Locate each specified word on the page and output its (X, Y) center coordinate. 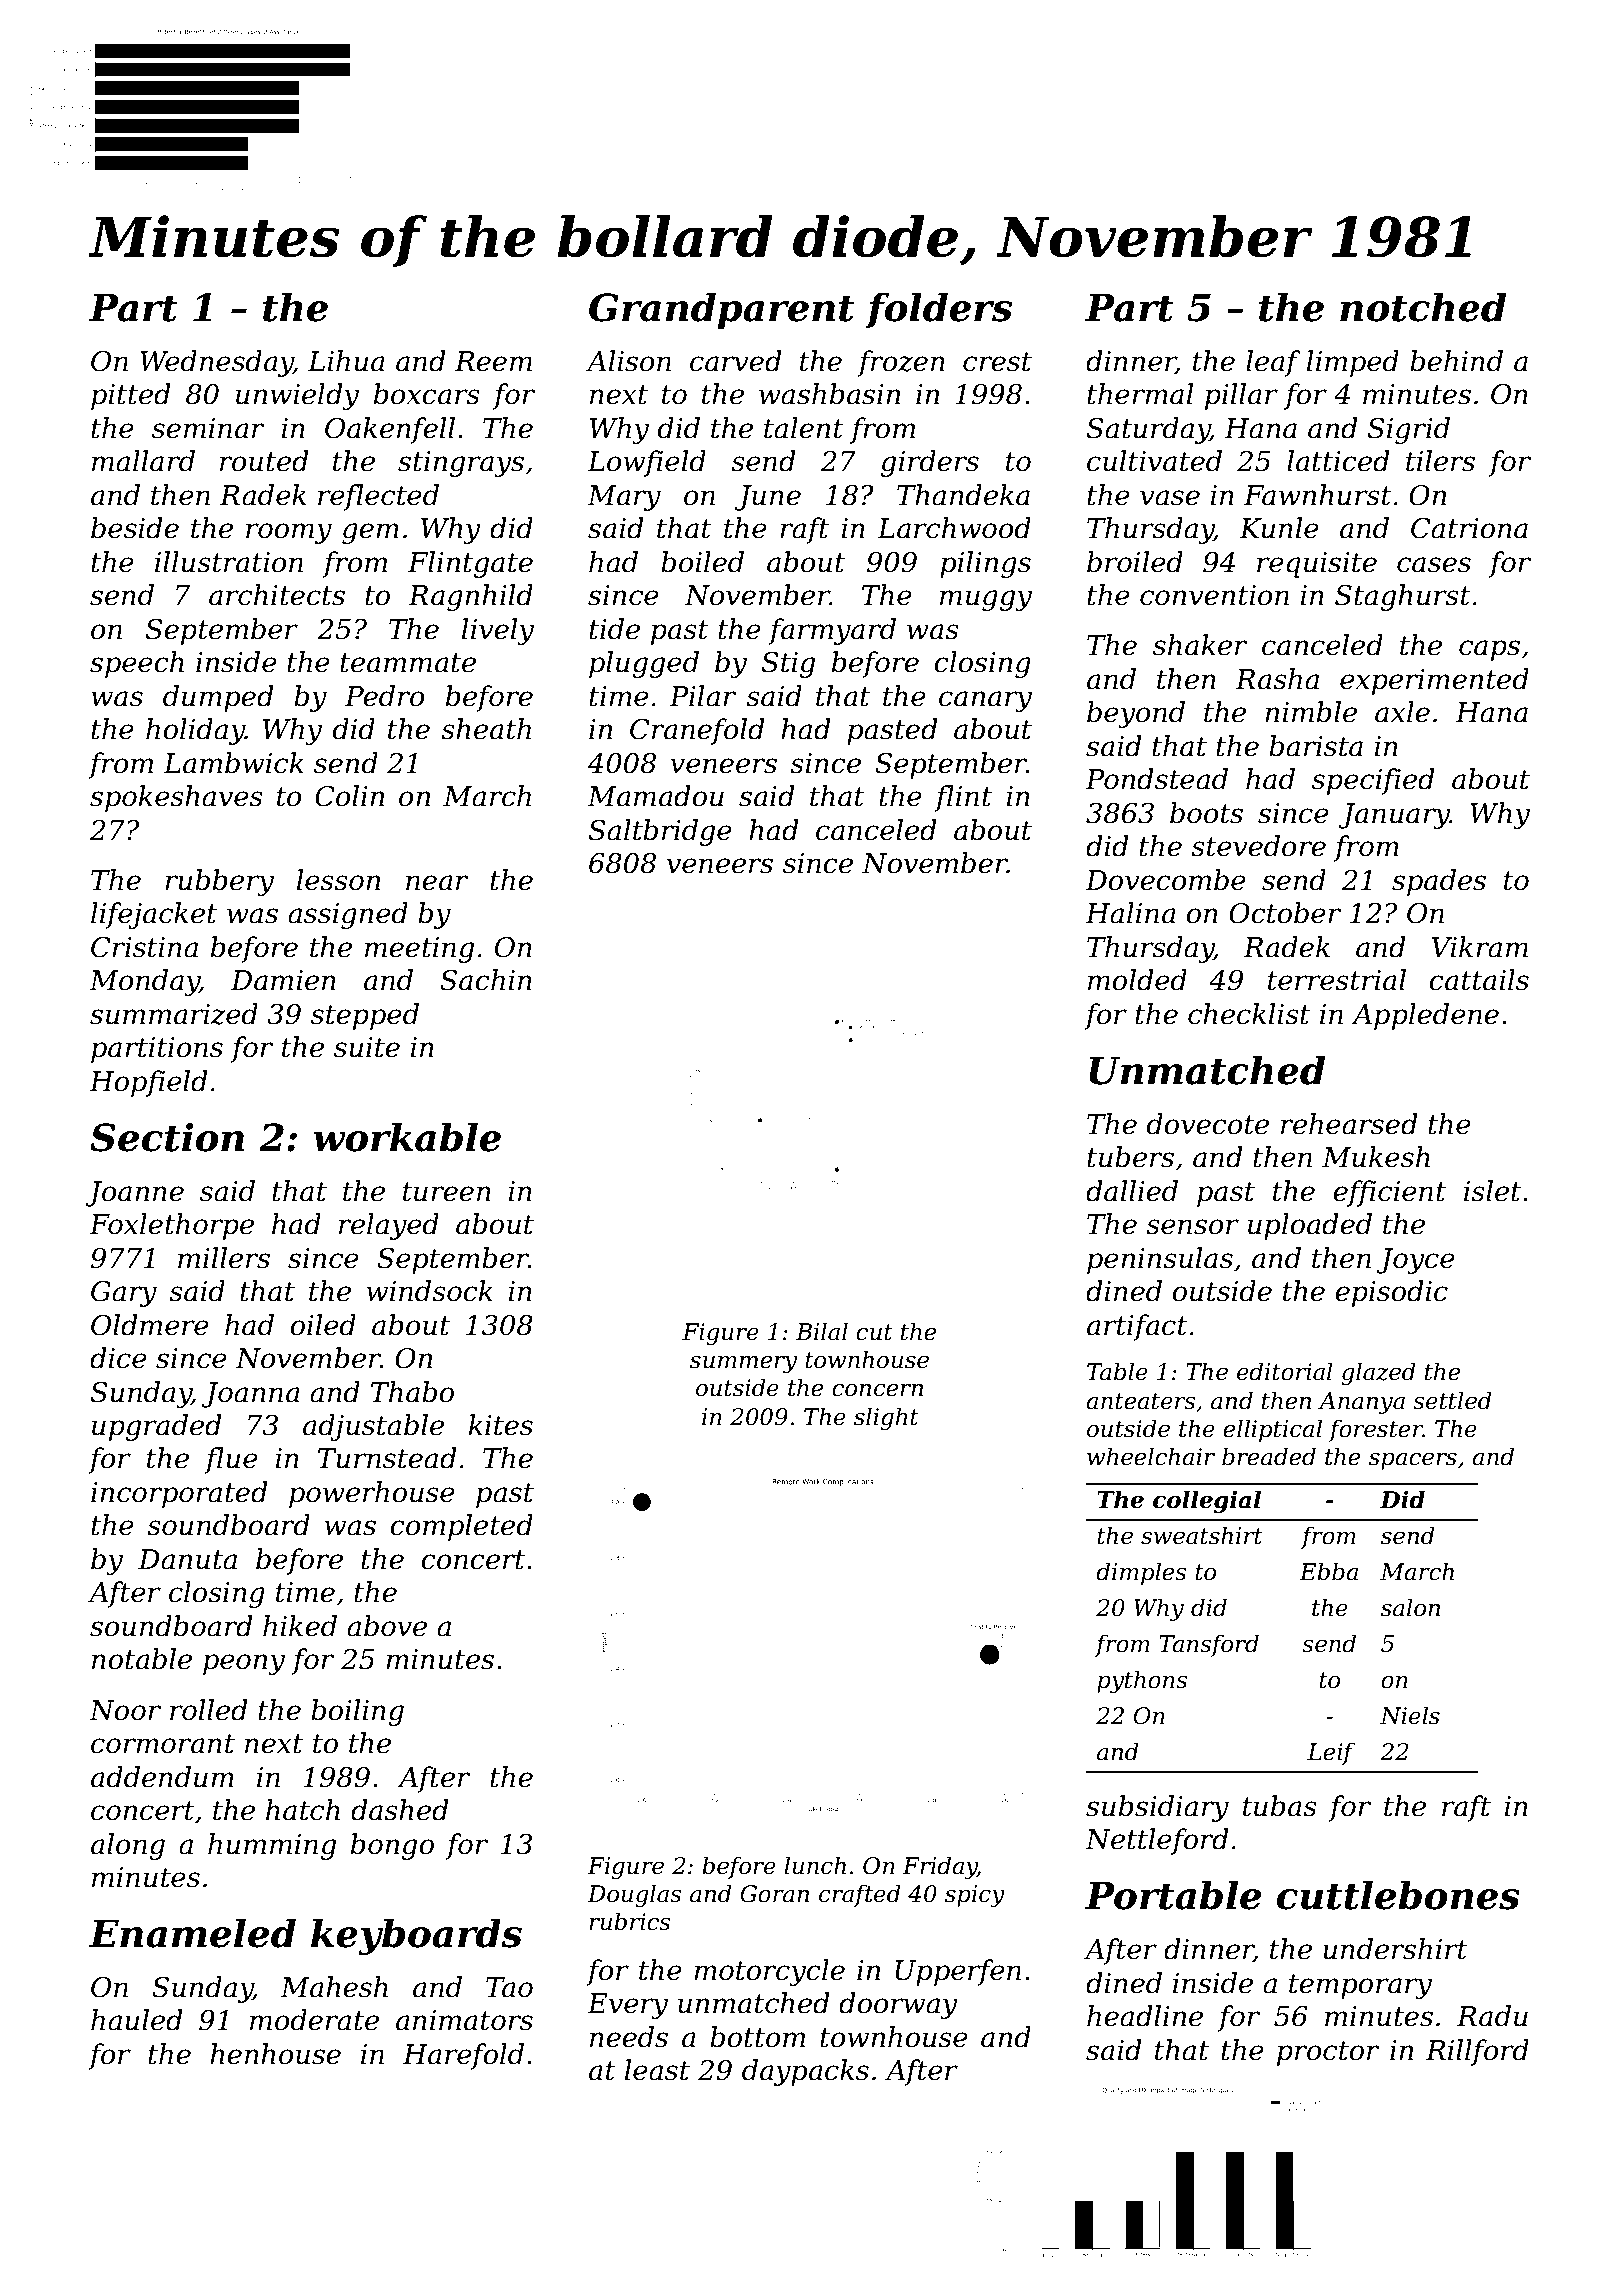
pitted (130, 396)
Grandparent (721, 310)
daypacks (805, 2072)
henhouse (275, 2054)
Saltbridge (660, 832)
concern (877, 1390)
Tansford (1209, 1645)
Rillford (1477, 2052)
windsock (430, 1291)
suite (367, 1047)
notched (1423, 307)
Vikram (1480, 947)
